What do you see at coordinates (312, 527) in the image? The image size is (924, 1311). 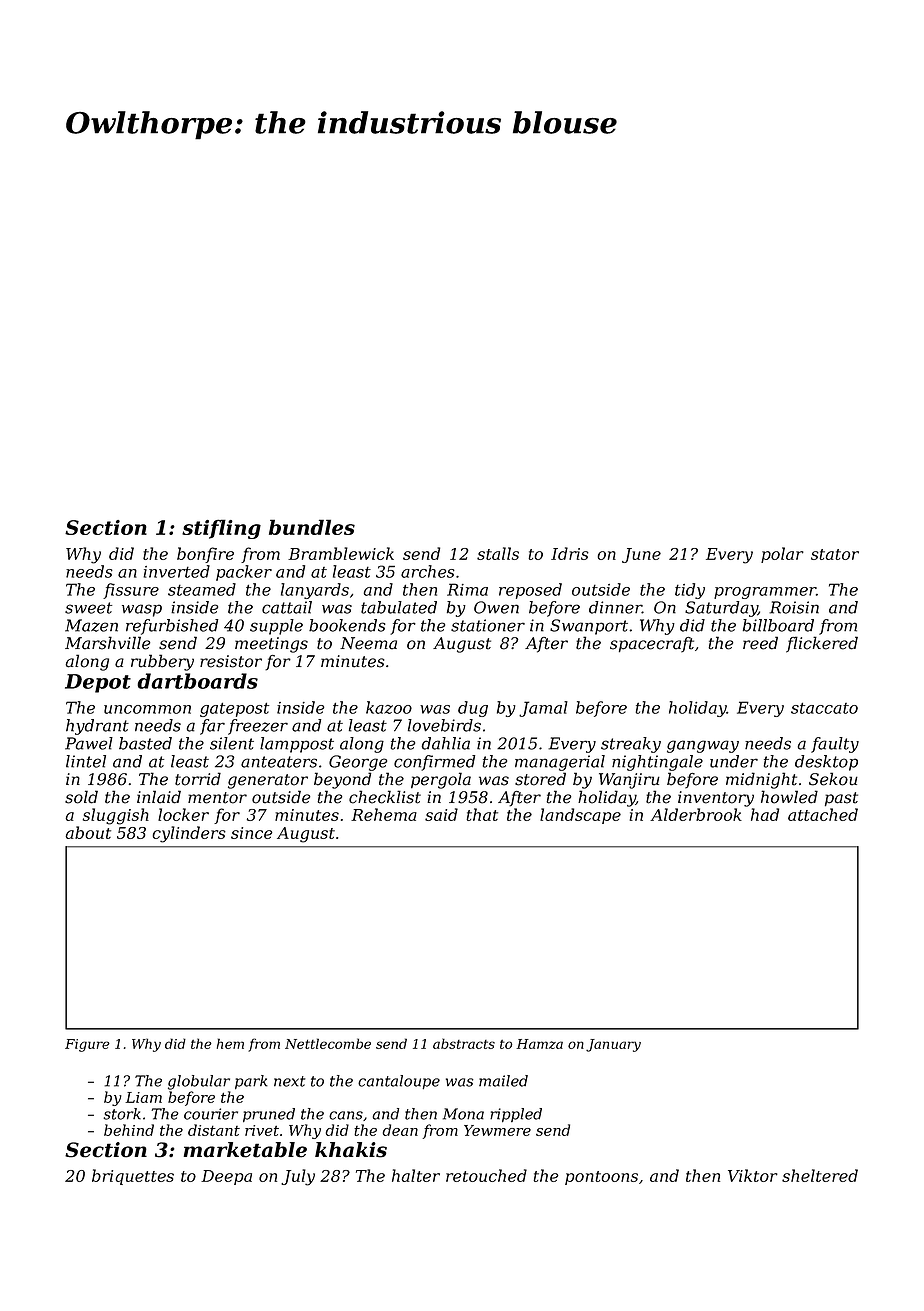 I see `bundles` at bounding box center [312, 527].
